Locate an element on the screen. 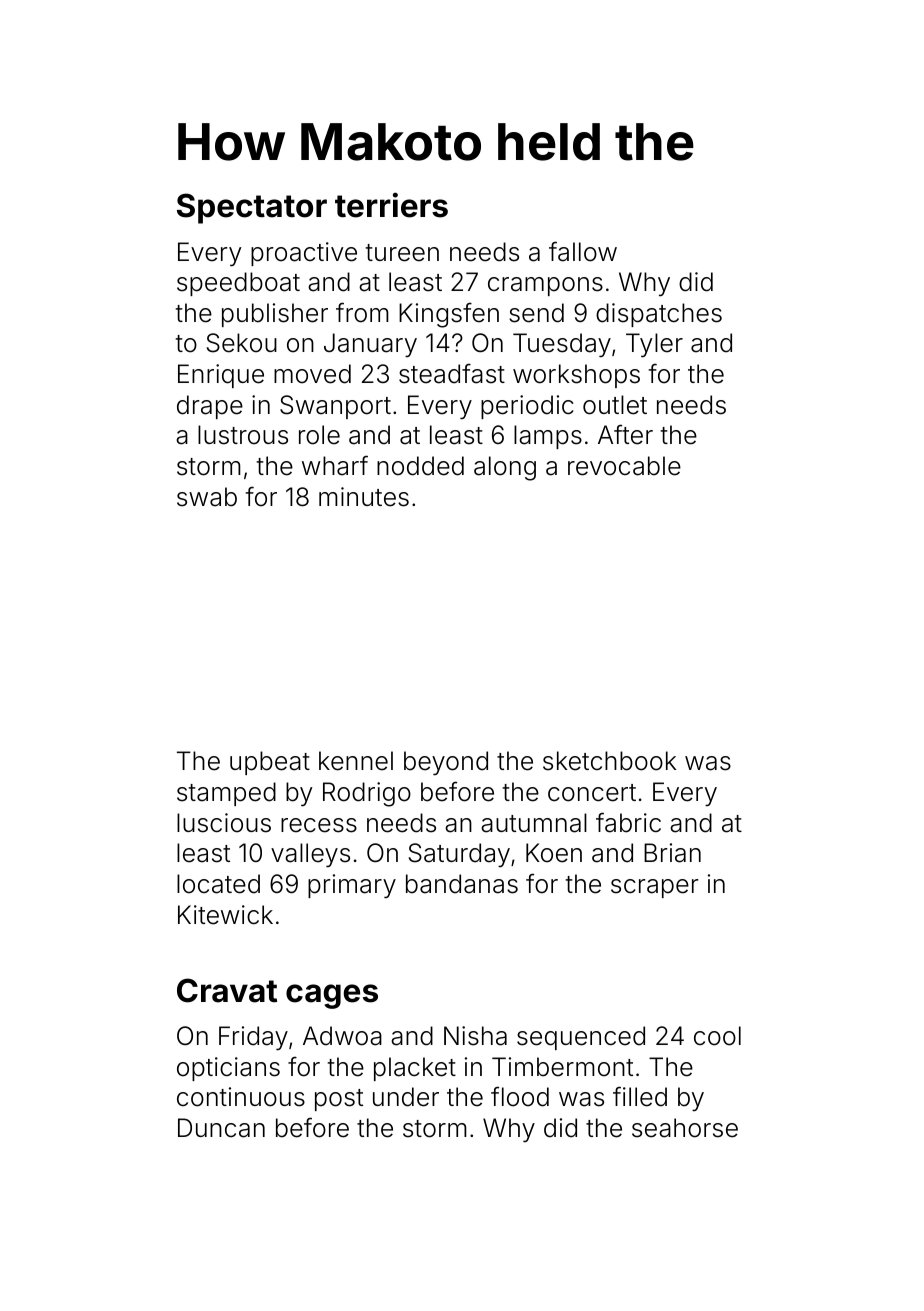 The image size is (924, 1311). dispatches is located at coordinates (659, 315).
